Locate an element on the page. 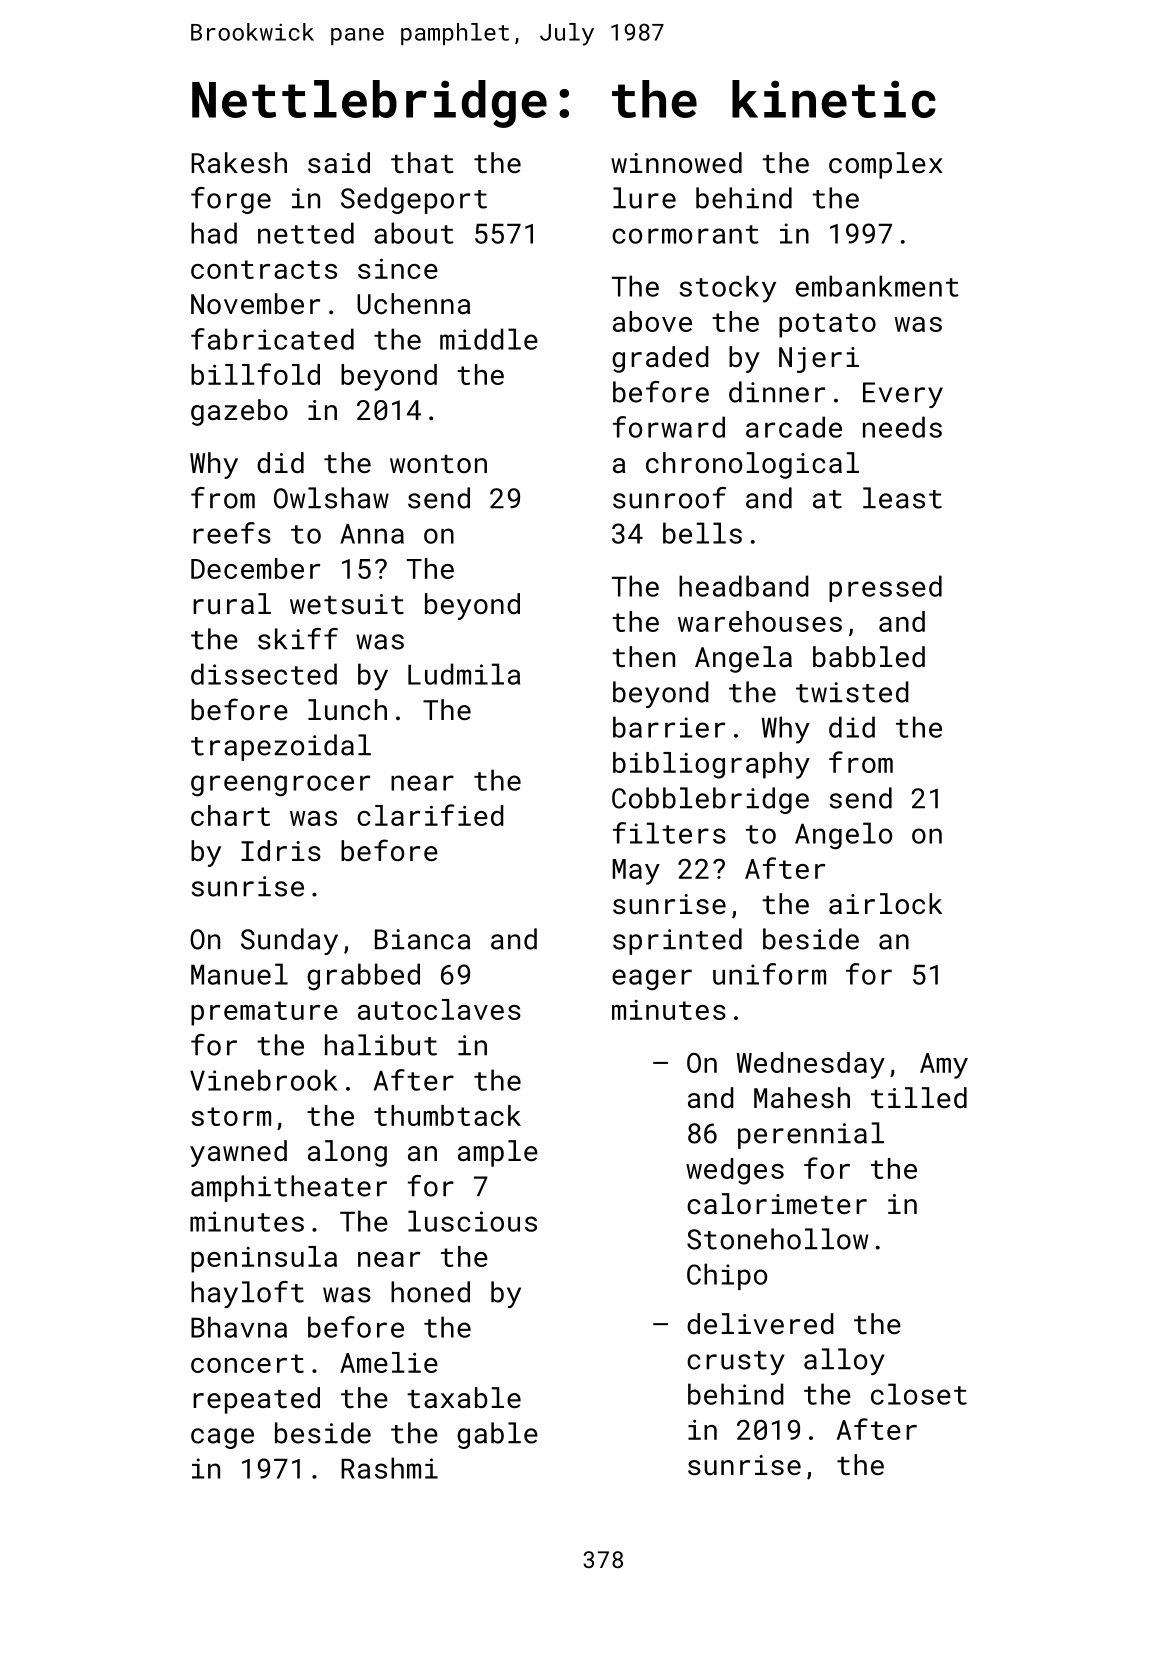 This image has width=1165, height=1654. Angelo is located at coordinates (843, 836).
